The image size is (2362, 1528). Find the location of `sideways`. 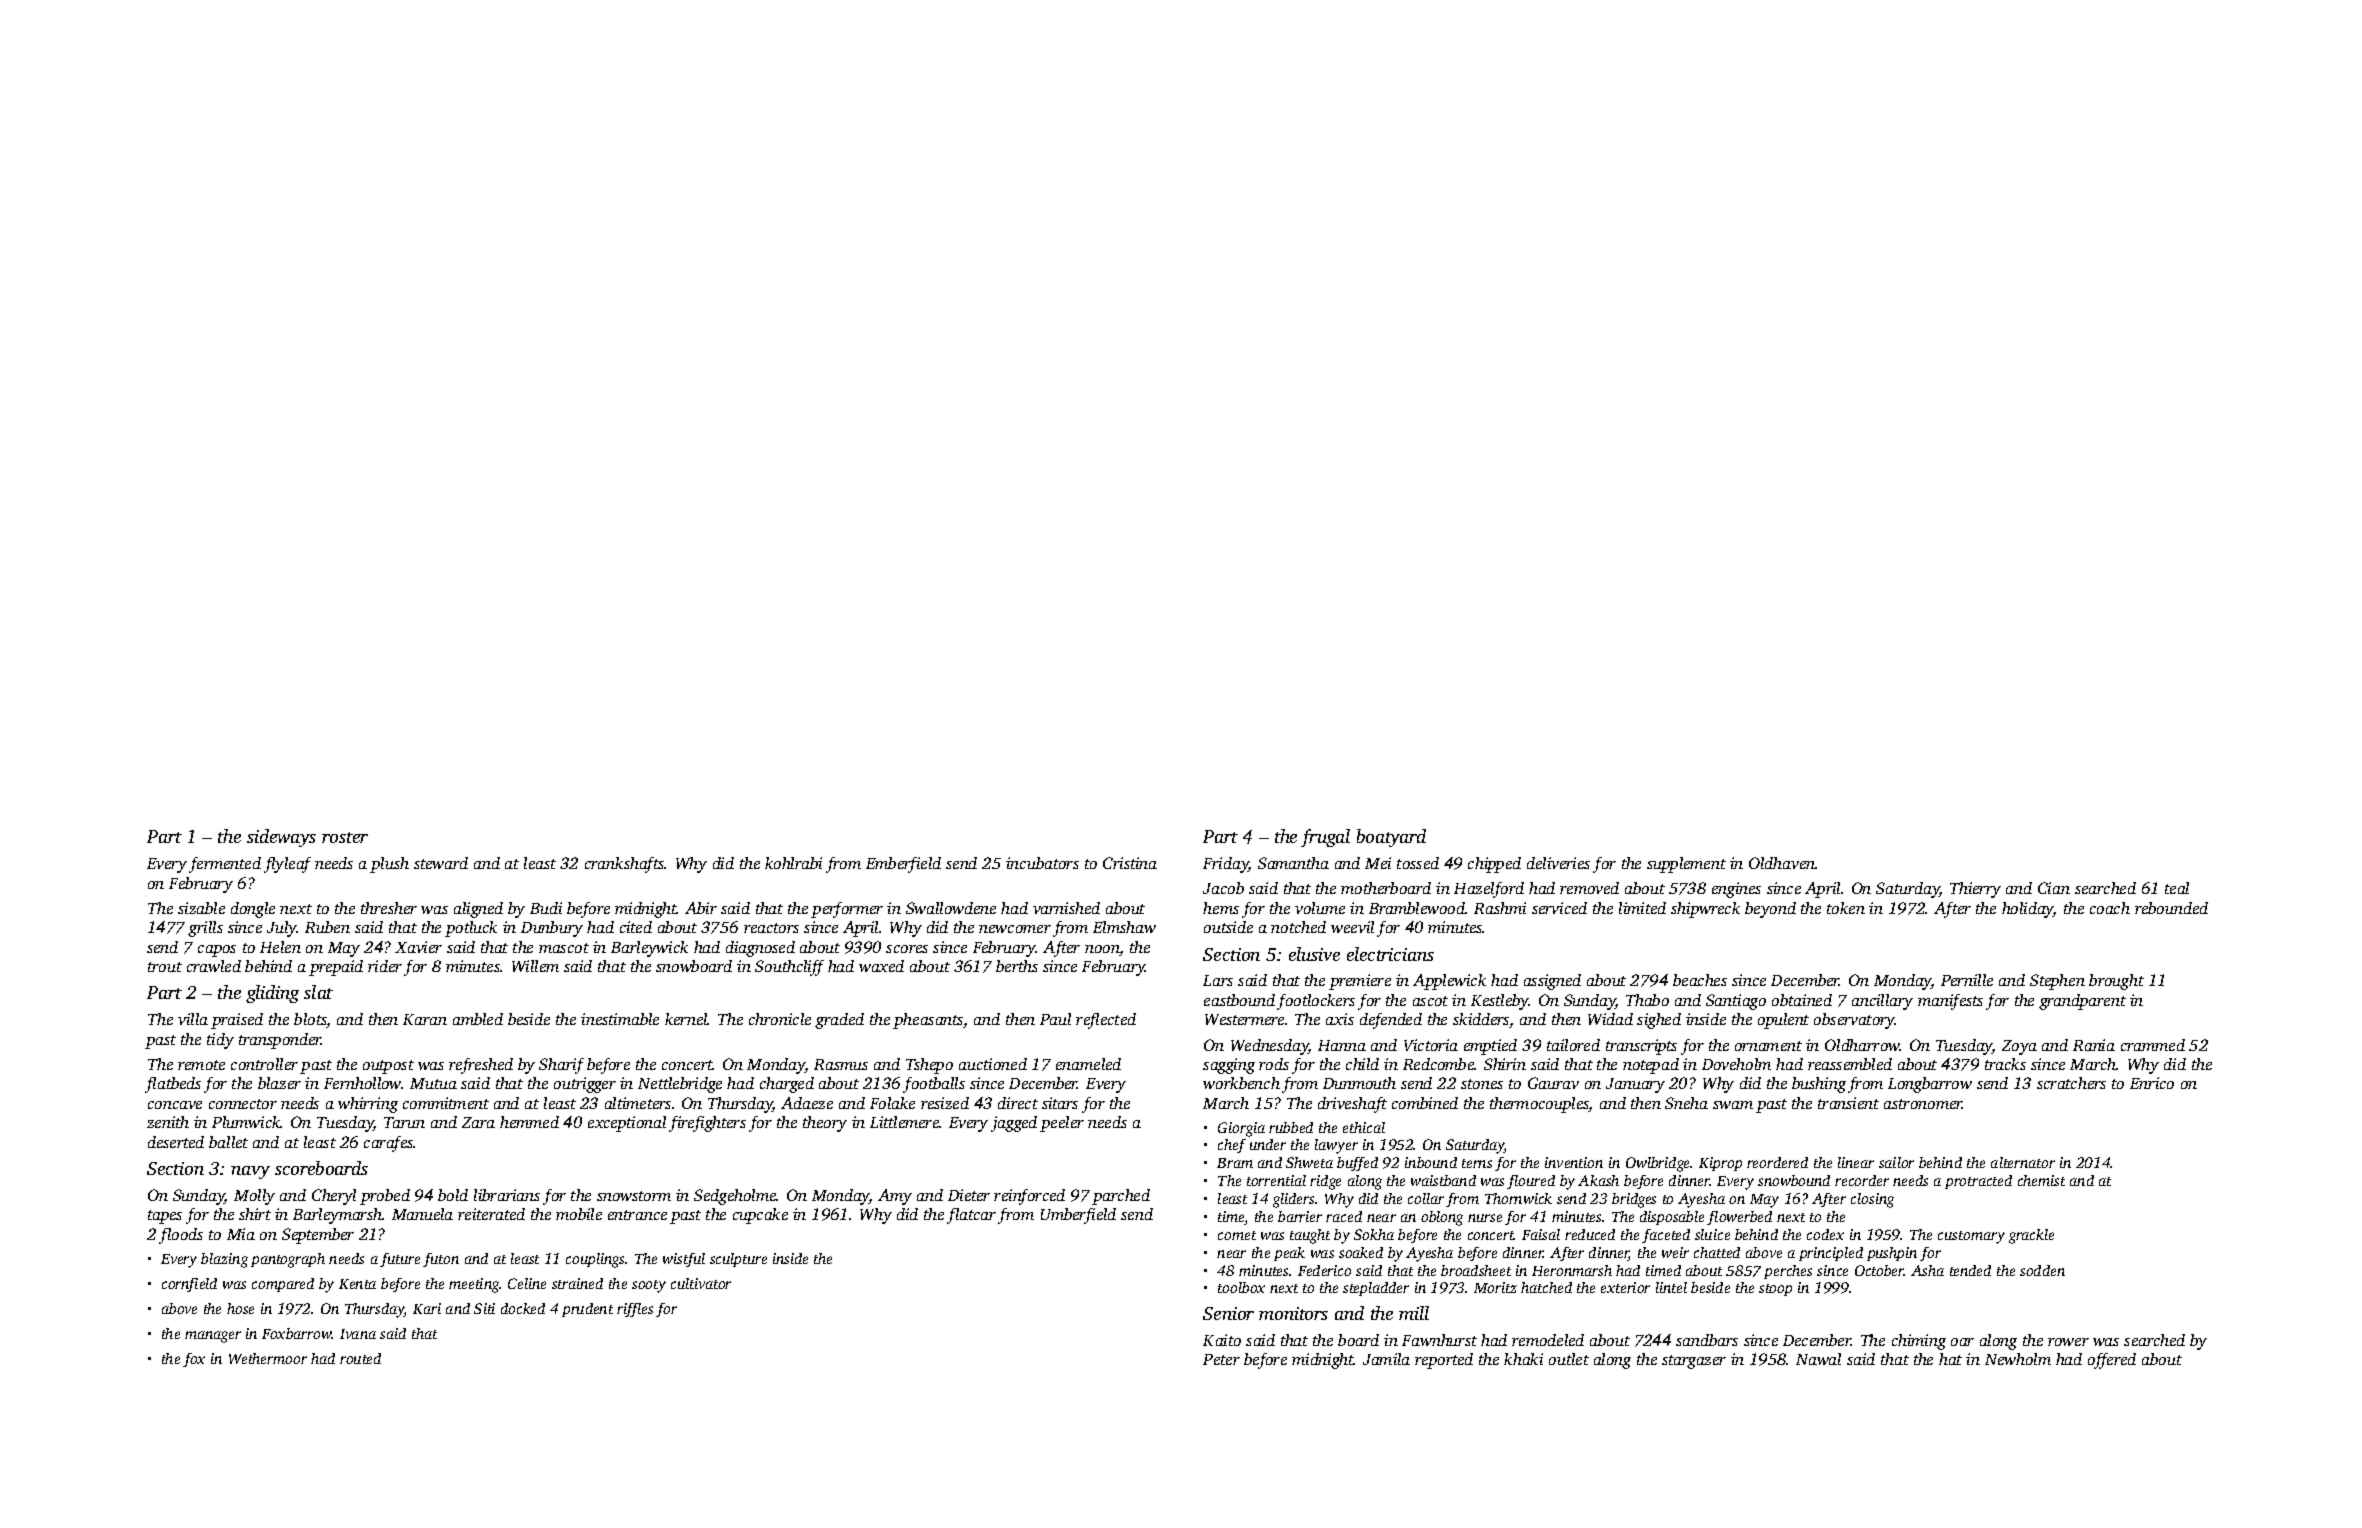

sideways is located at coordinates (281, 838).
